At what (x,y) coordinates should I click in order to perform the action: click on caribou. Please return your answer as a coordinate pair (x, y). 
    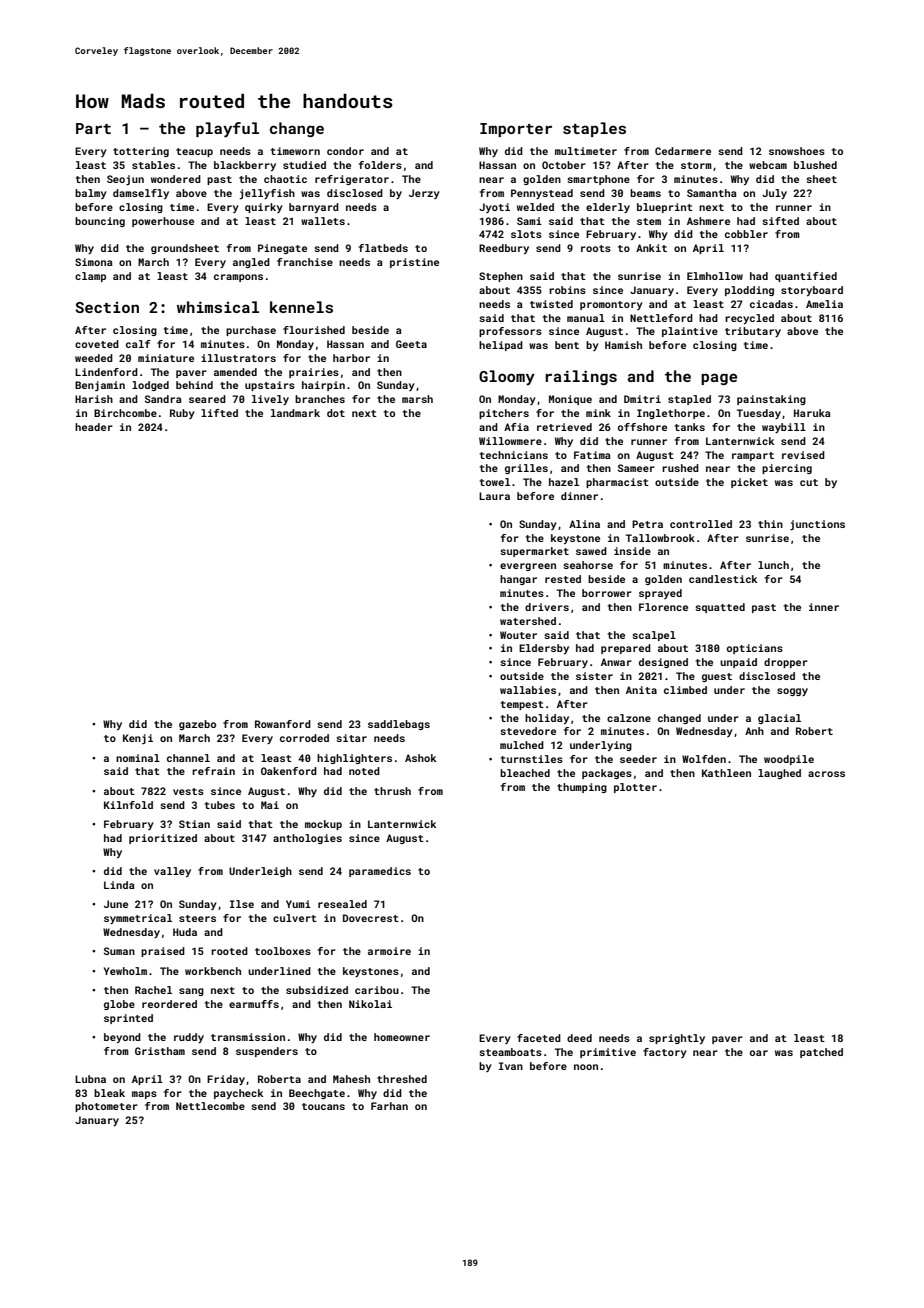
    Looking at the image, I should click on (377, 990).
